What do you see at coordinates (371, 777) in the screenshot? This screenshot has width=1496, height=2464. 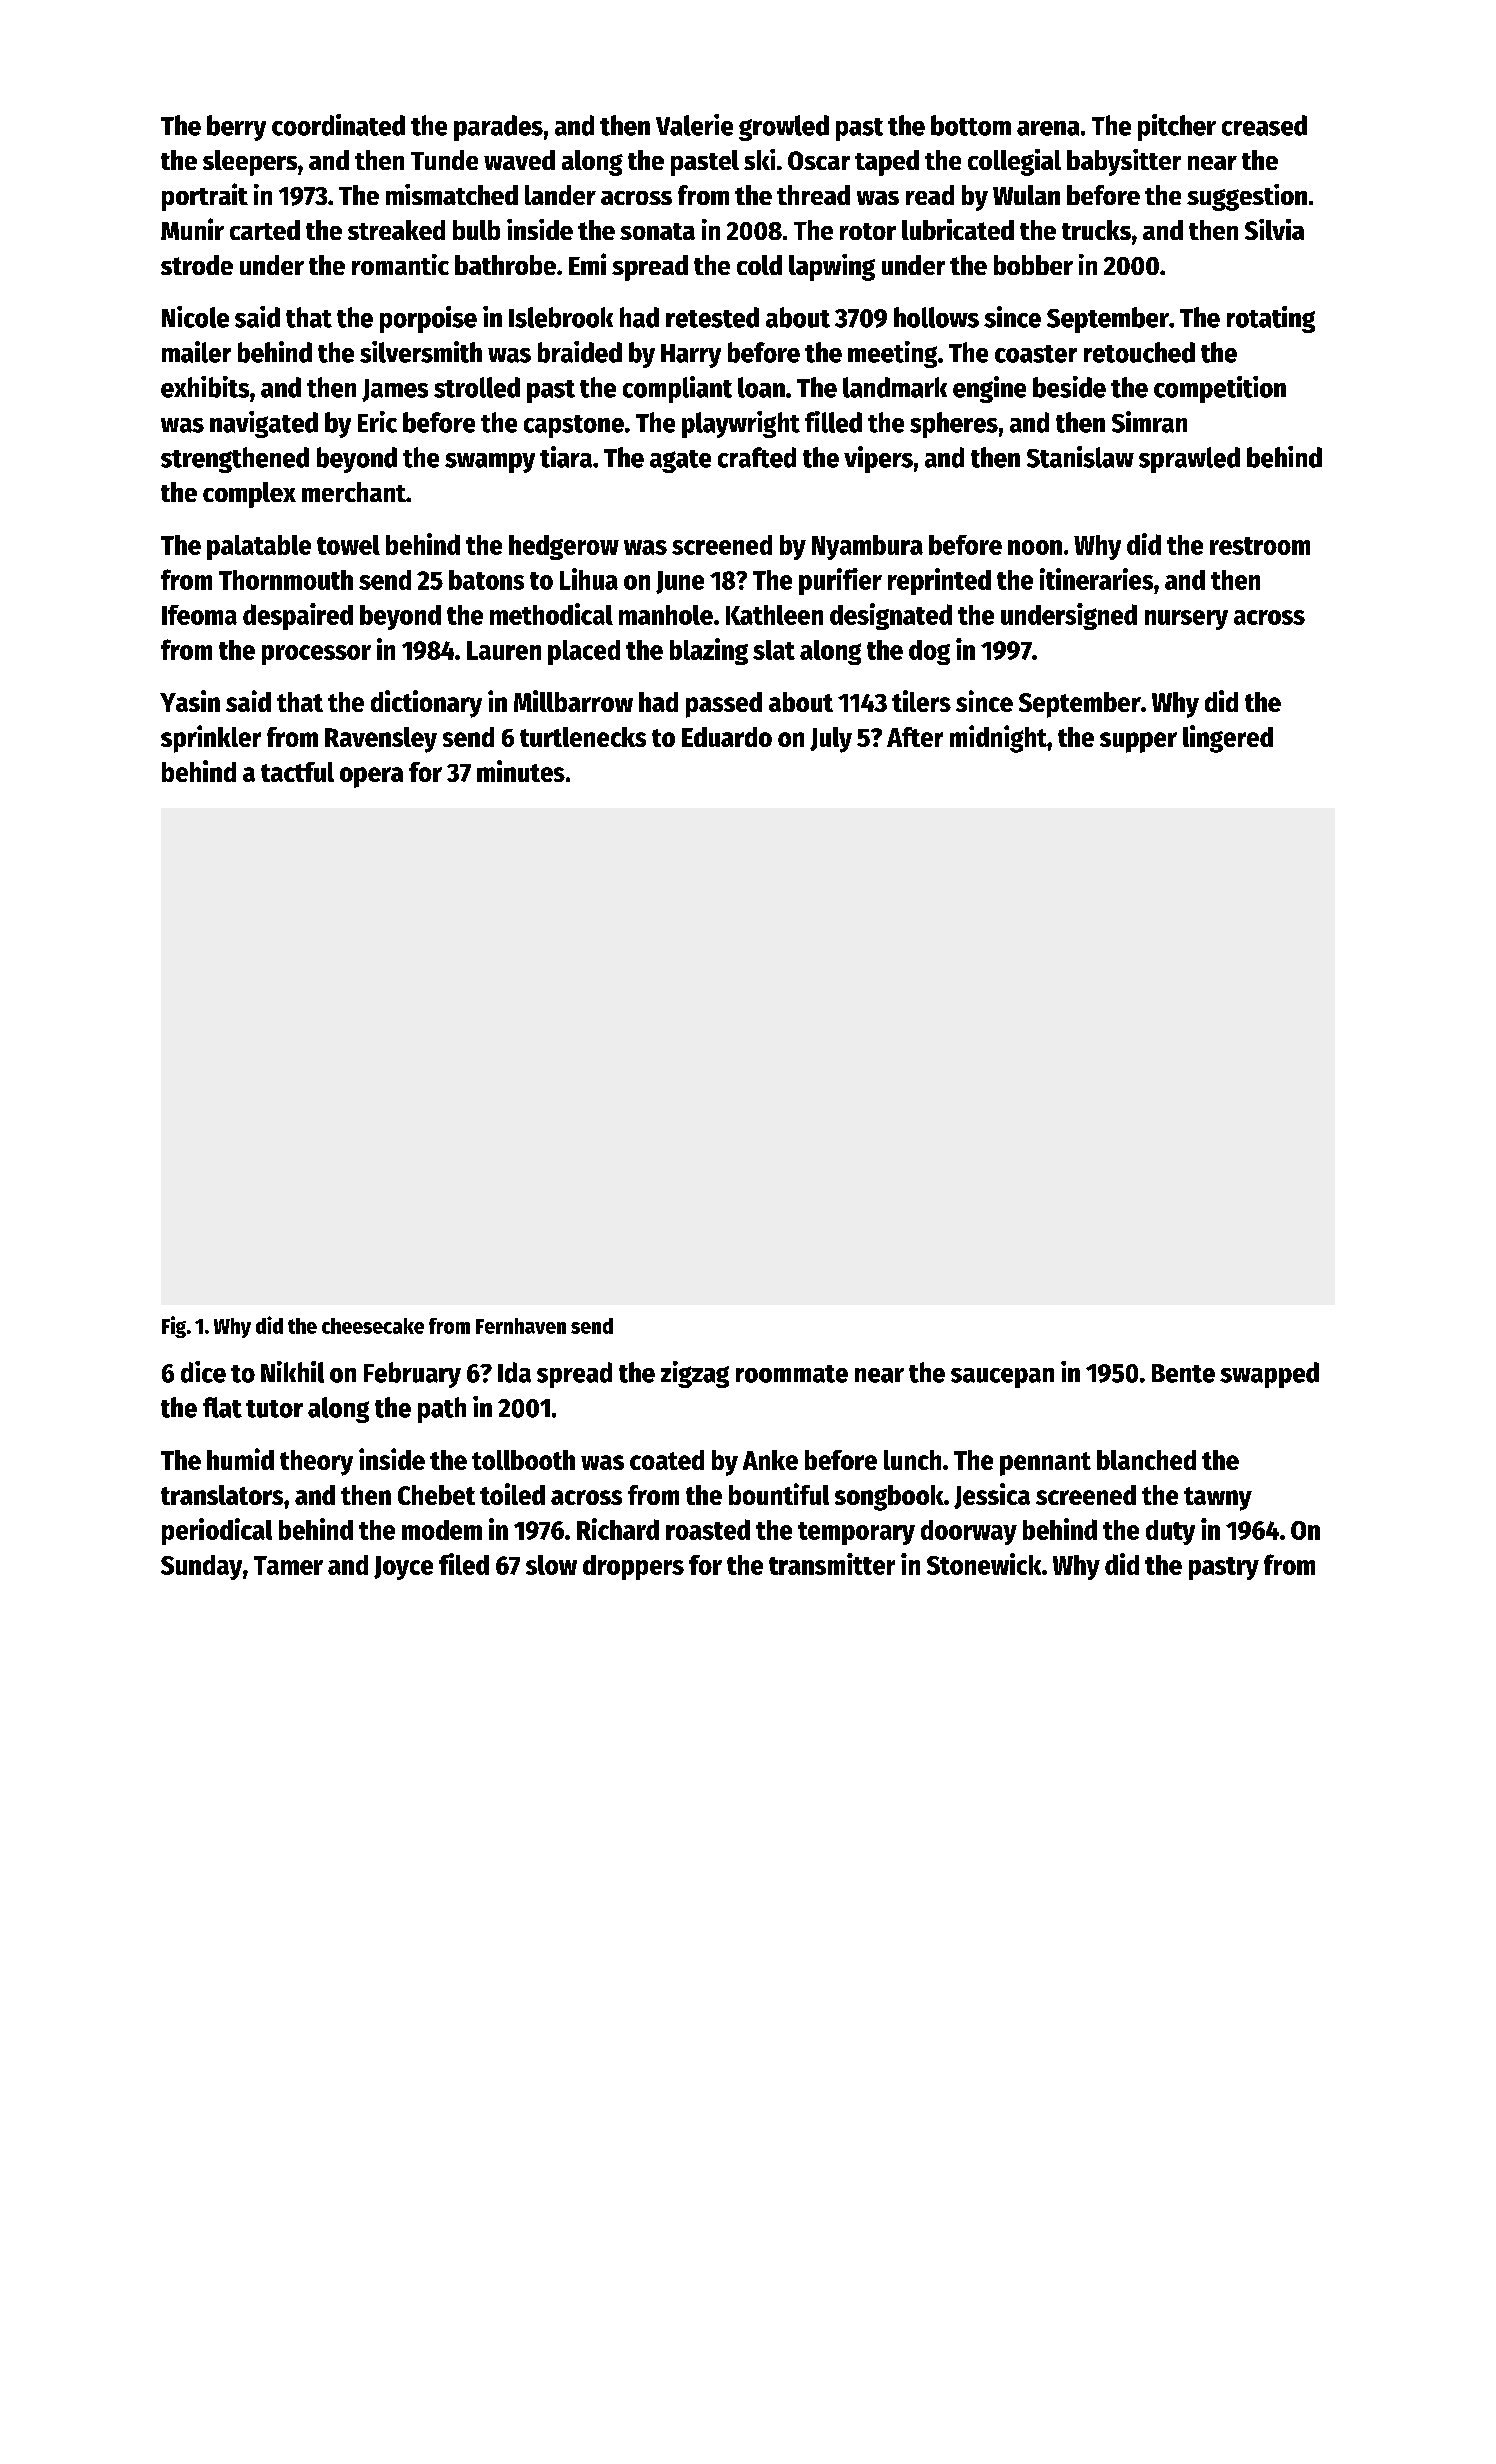 I see `opera` at bounding box center [371, 777].
